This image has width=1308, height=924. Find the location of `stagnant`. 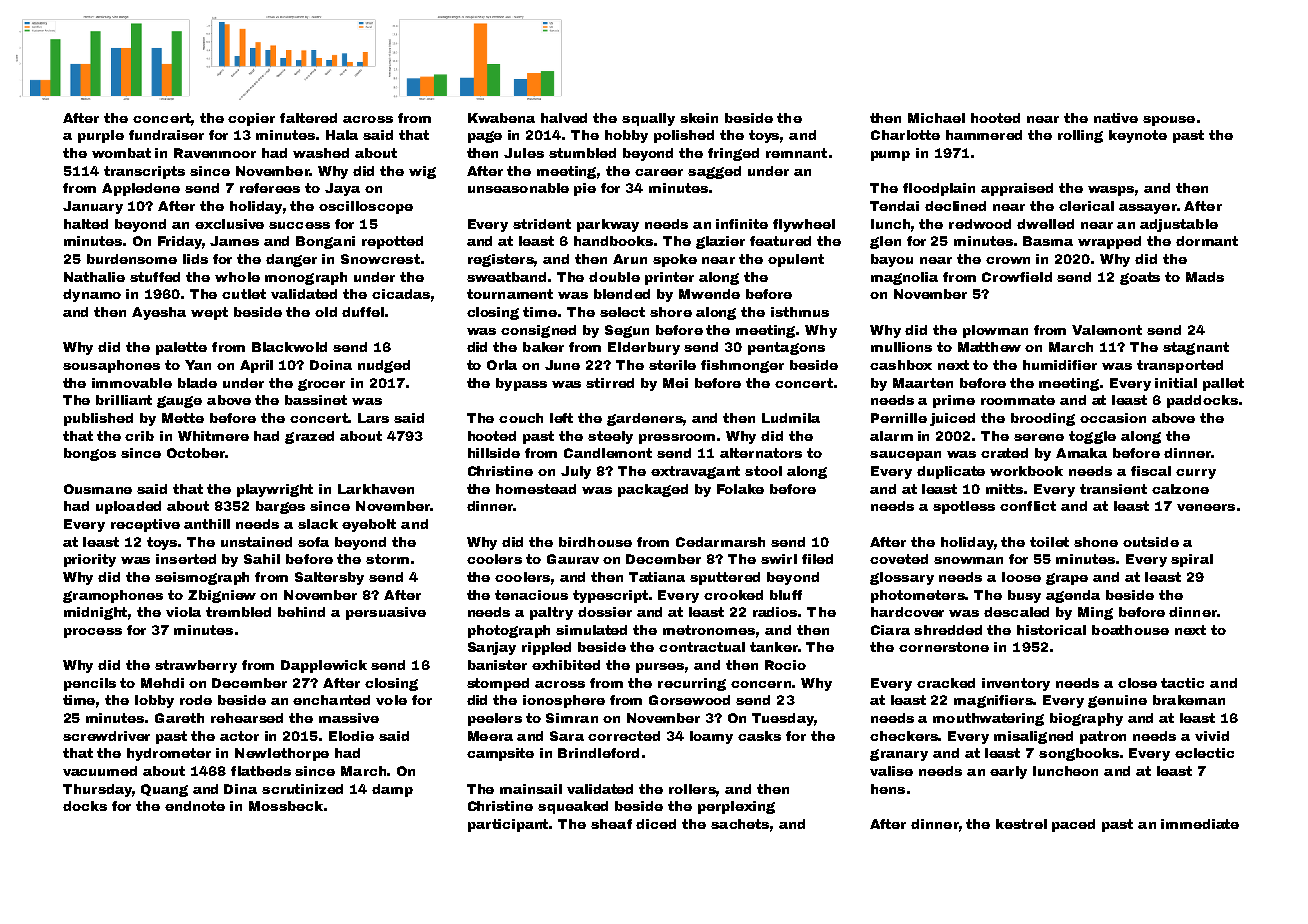

stagnant is located at coordinates (1196, 348).
